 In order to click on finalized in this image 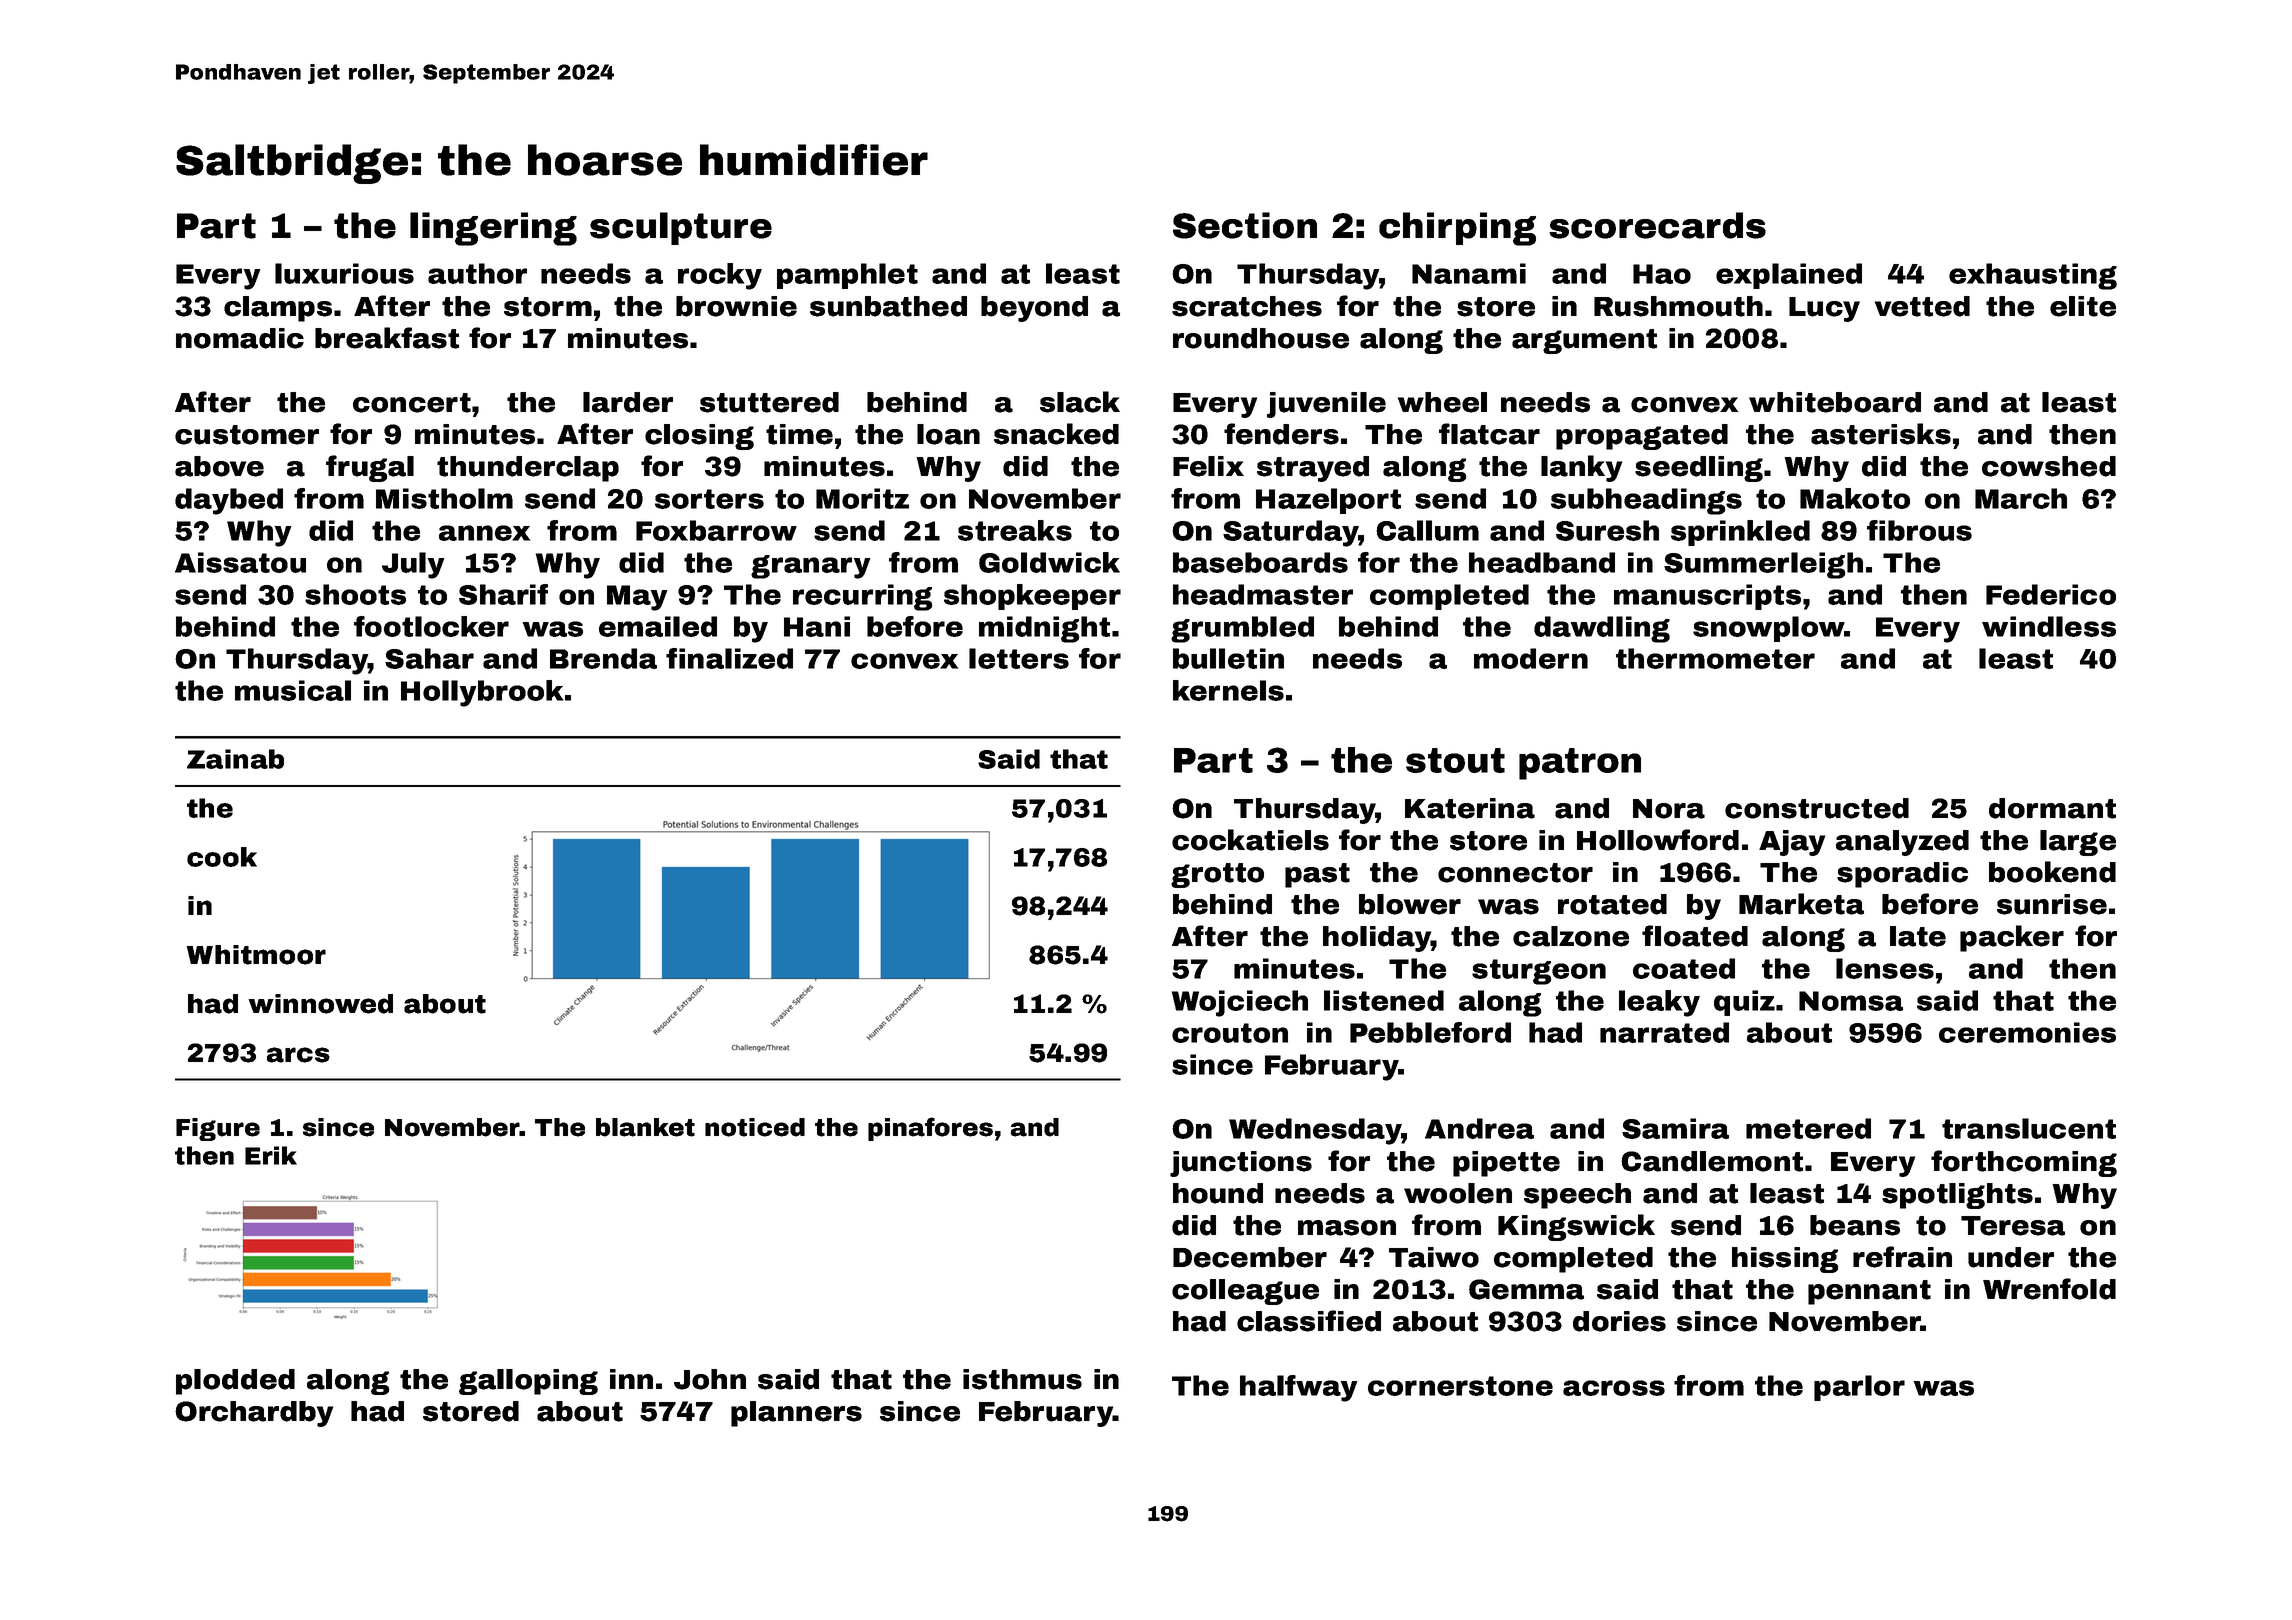, I will do `click(729, 658)`.
